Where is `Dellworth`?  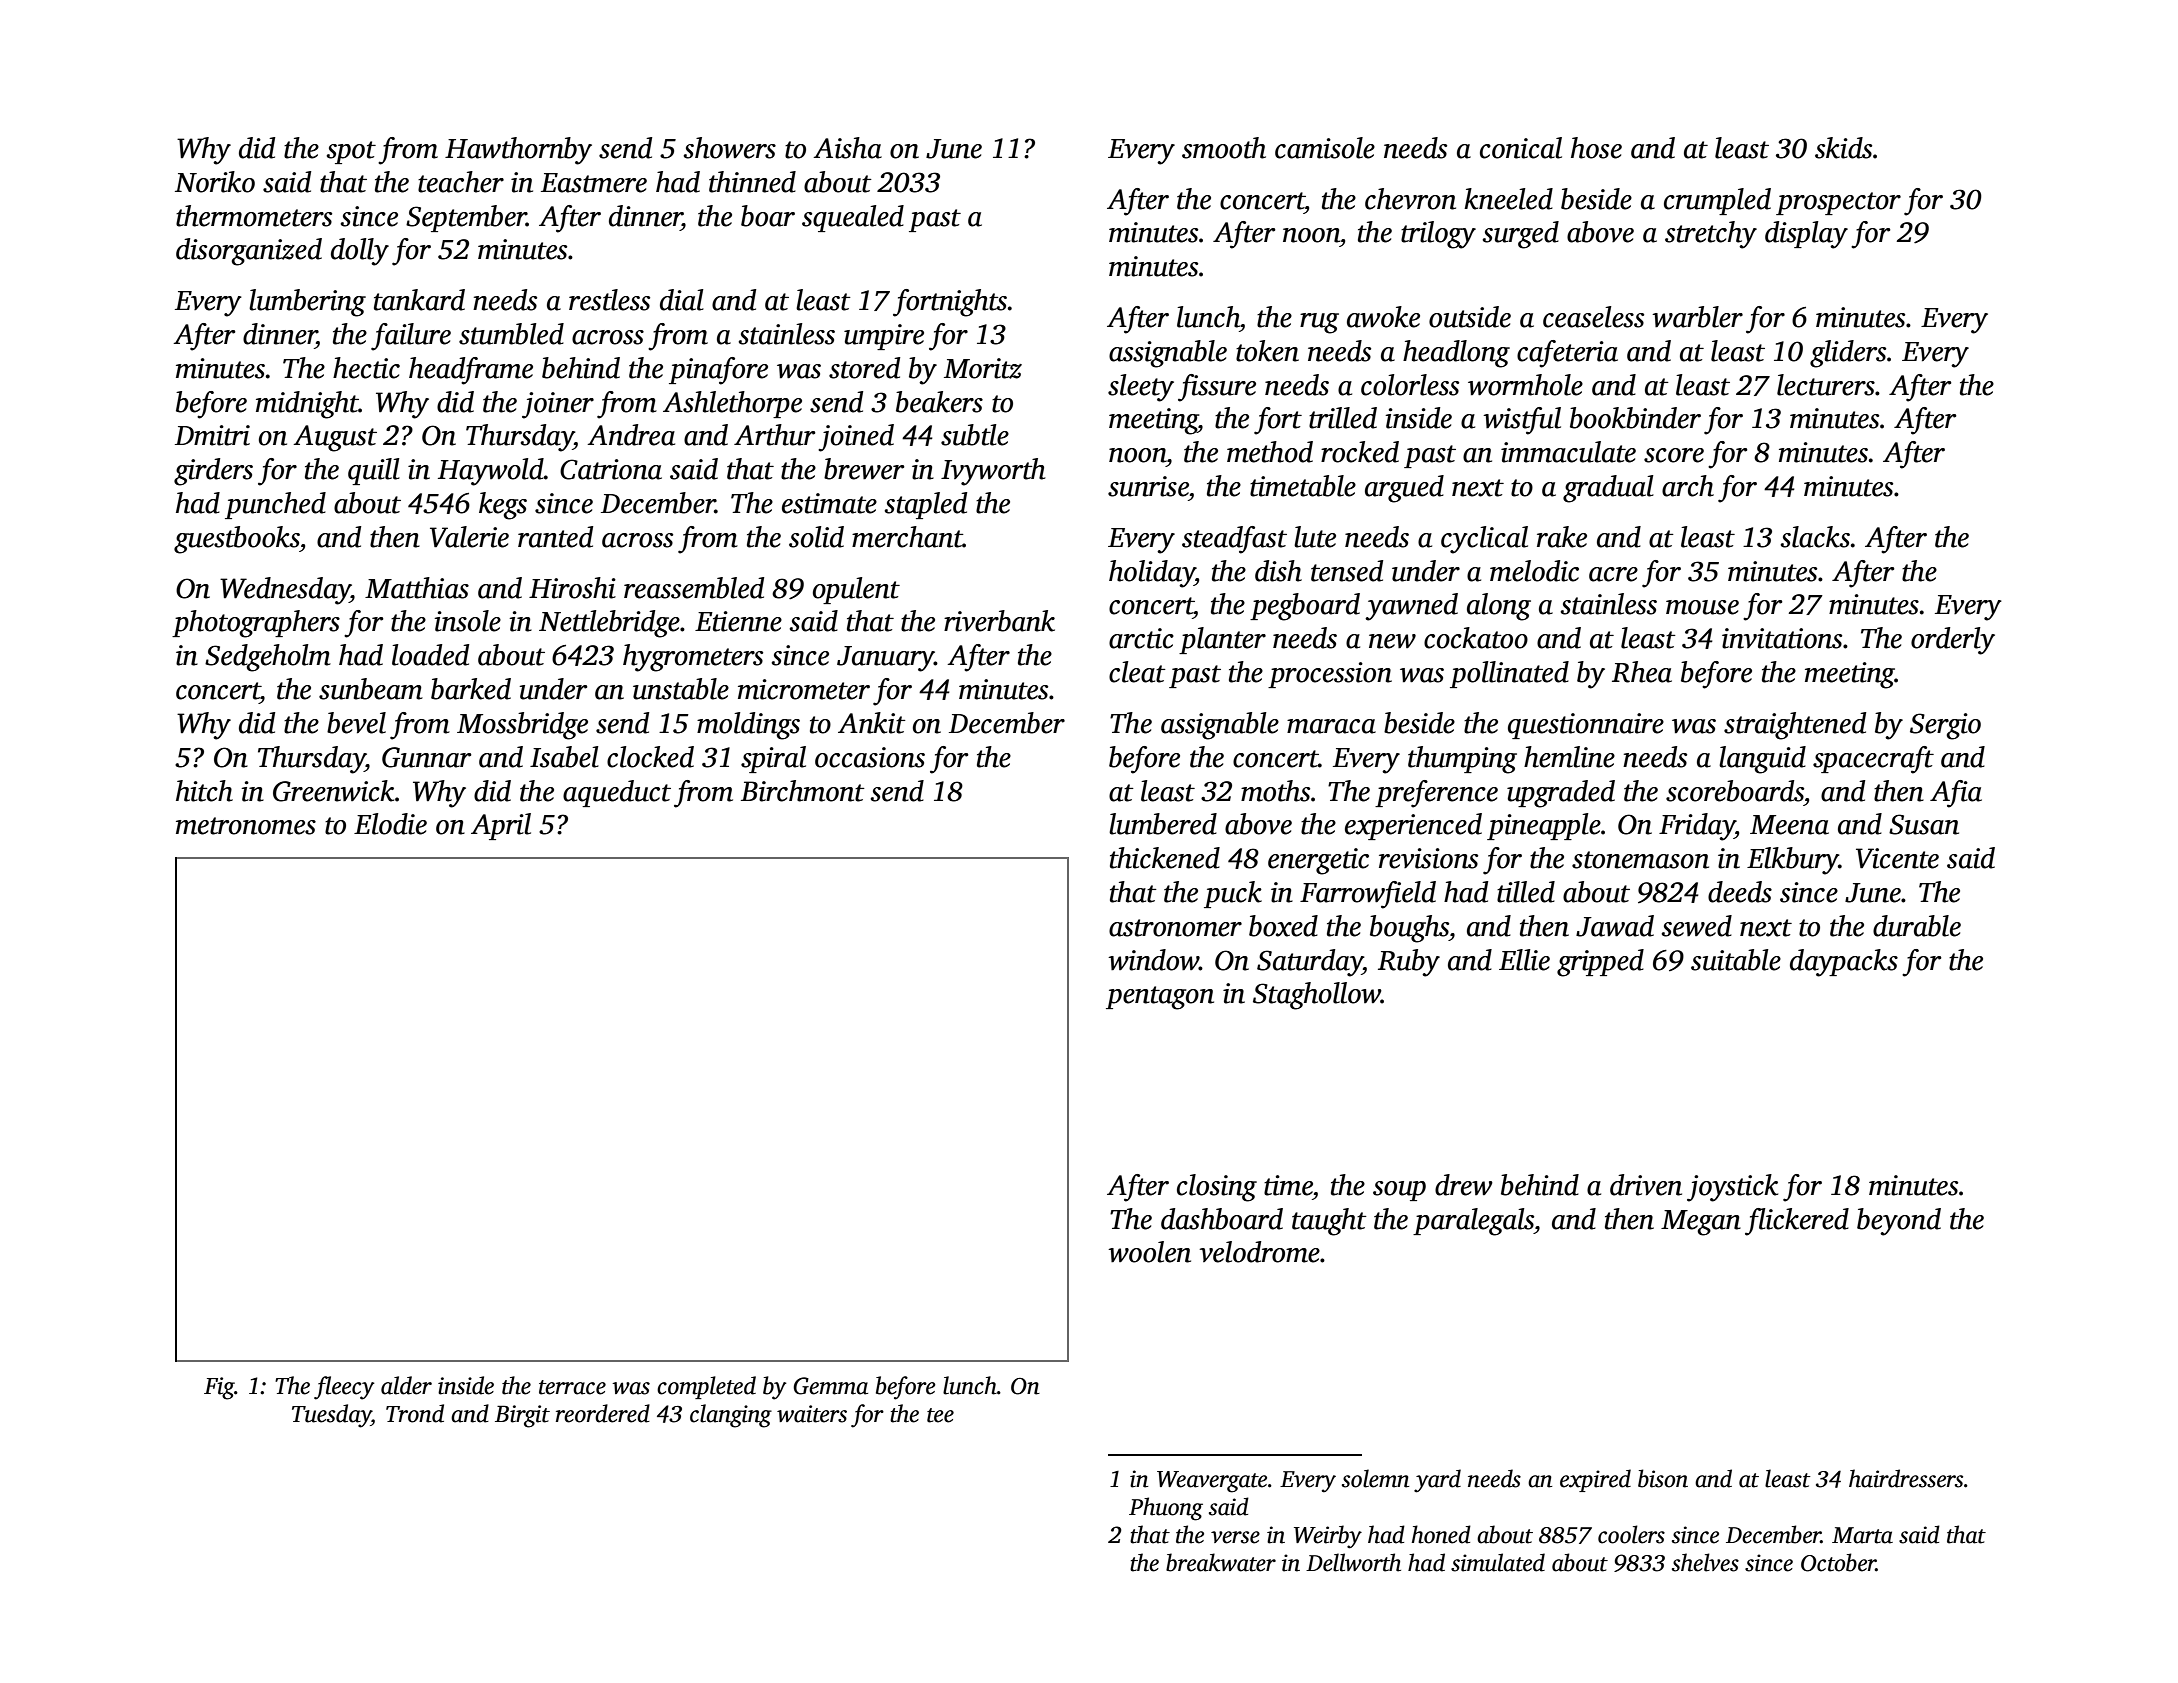 Dellworth is located at coordinates (1353, 1562).
